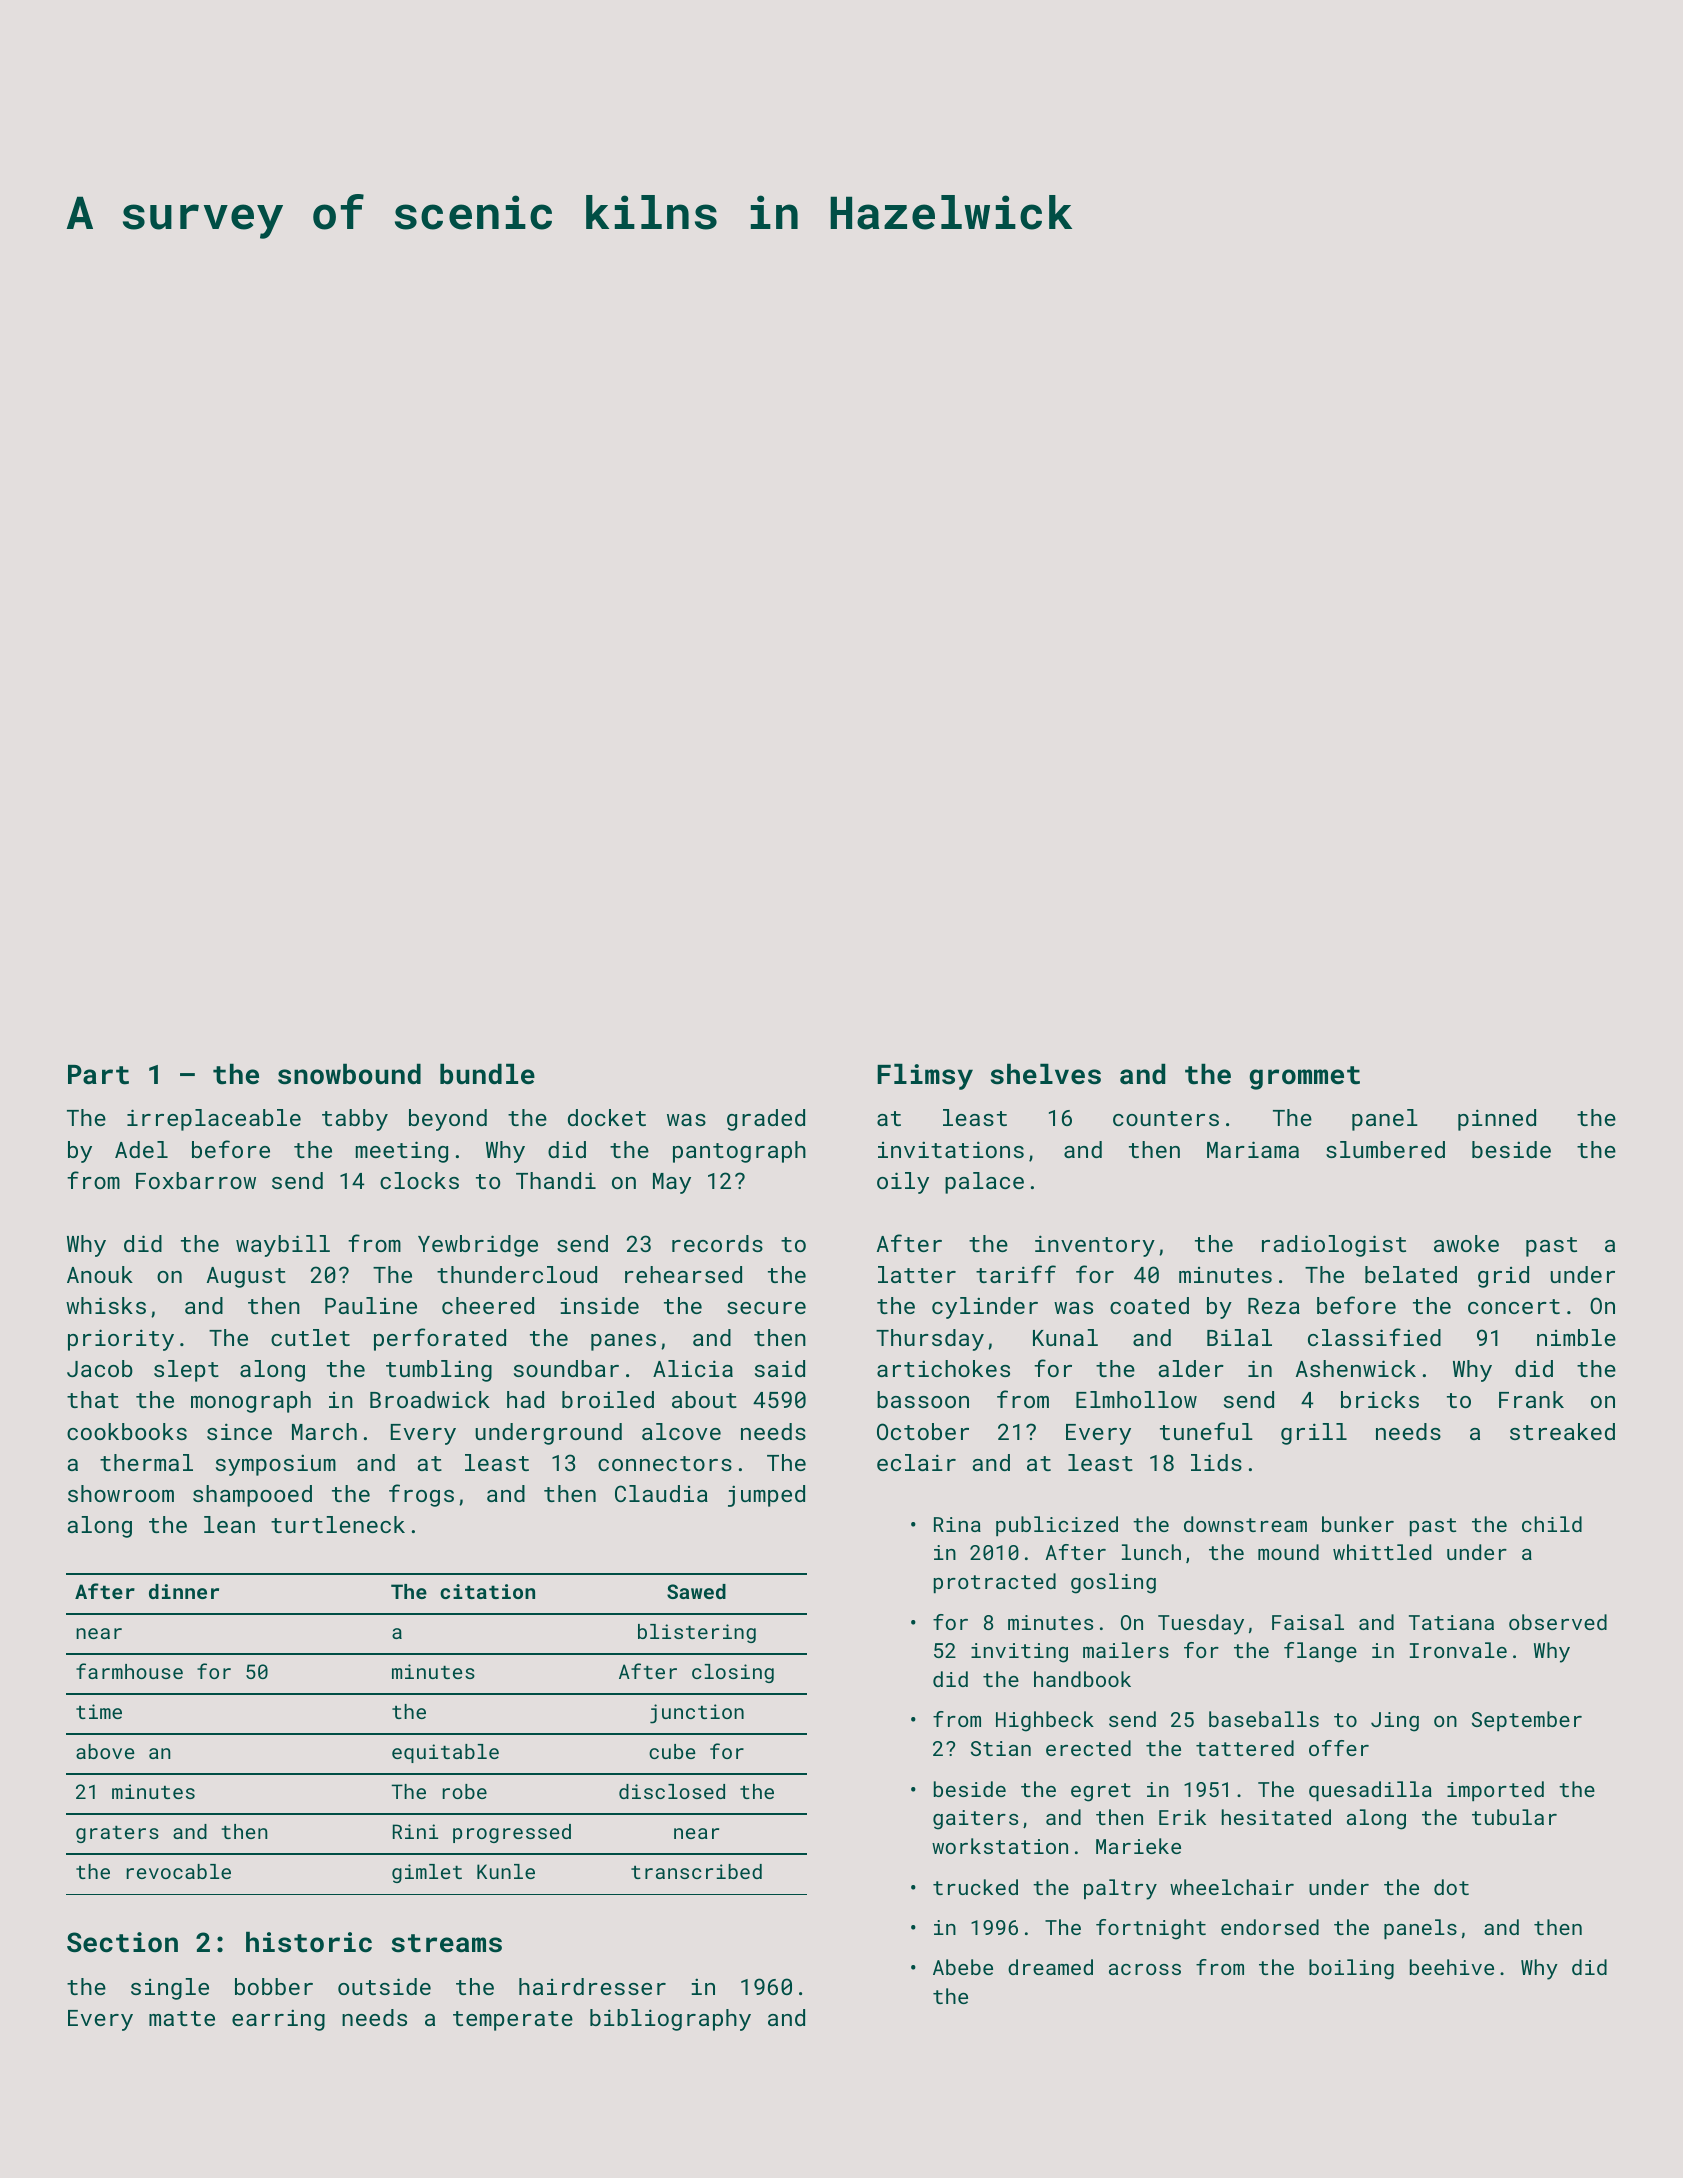 The width and height of the screenshot is (1683, 2178). What do you see at coordinates (121, 1340) in the screenshot?
I see `priority` at bounding box center [121, 1340].
